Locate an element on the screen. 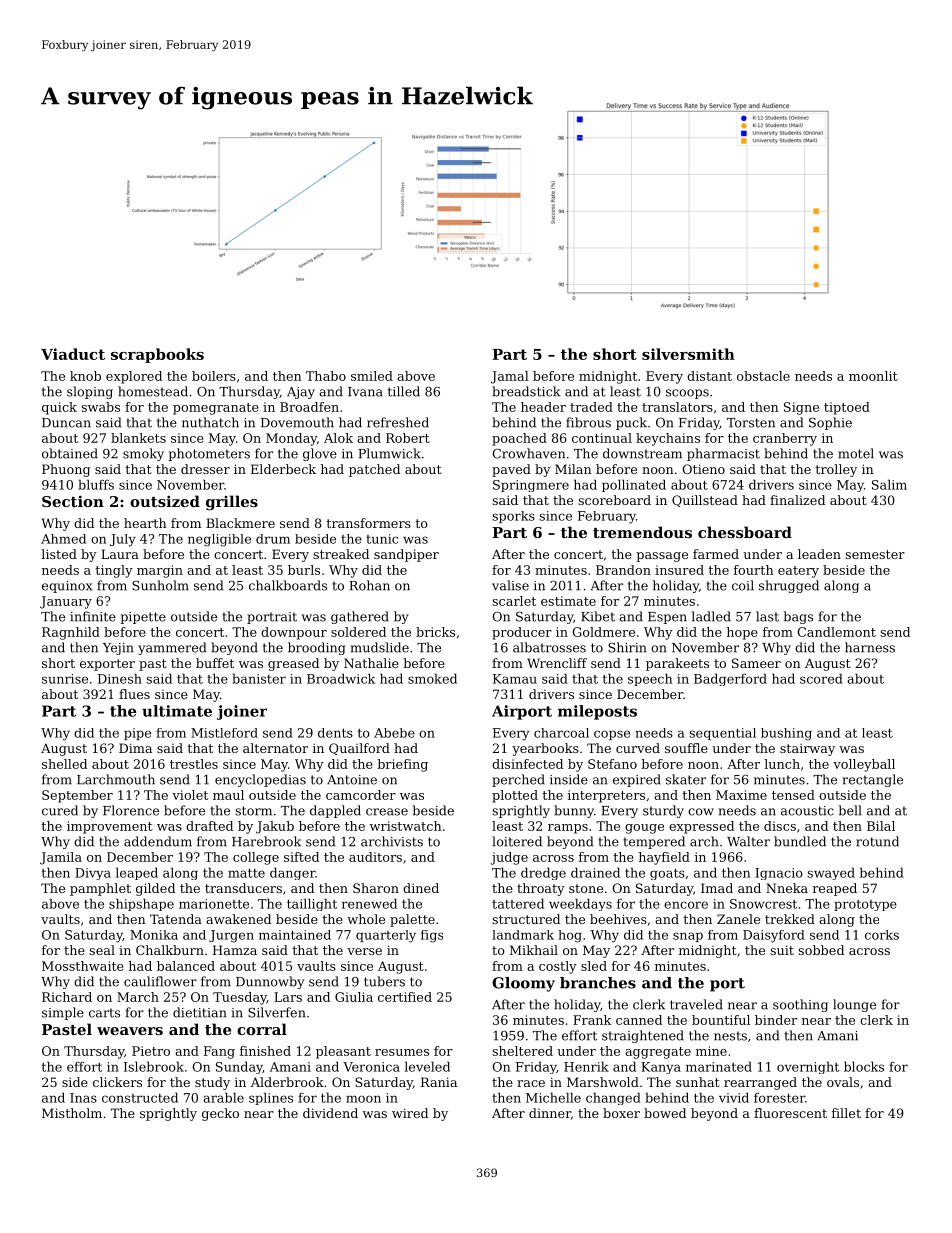  study is located at coordinates (212, 1083).
